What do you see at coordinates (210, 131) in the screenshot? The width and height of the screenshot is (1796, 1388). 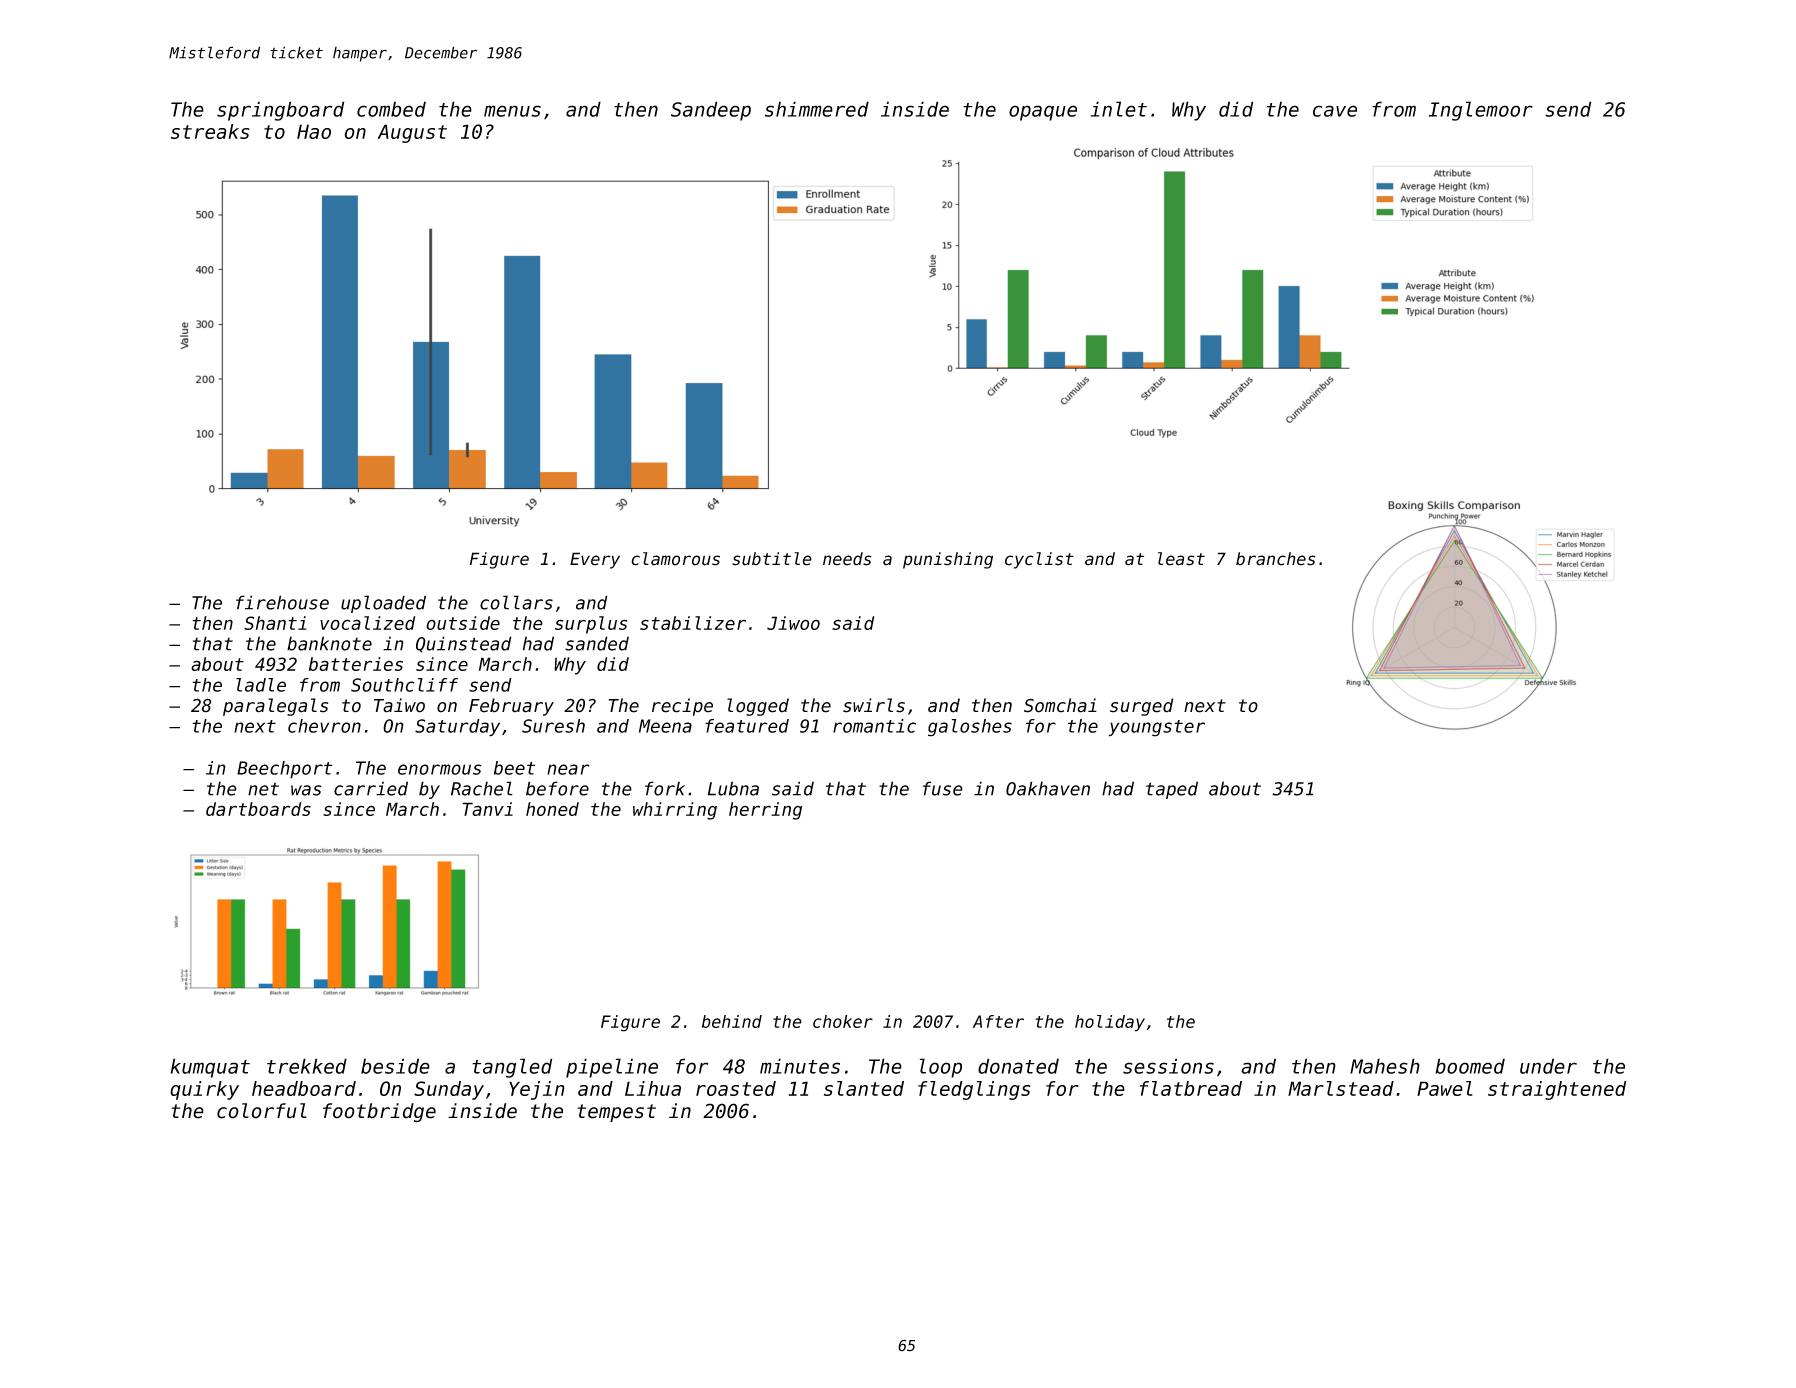 I see `streaks` at bounding box center [210, 131].
